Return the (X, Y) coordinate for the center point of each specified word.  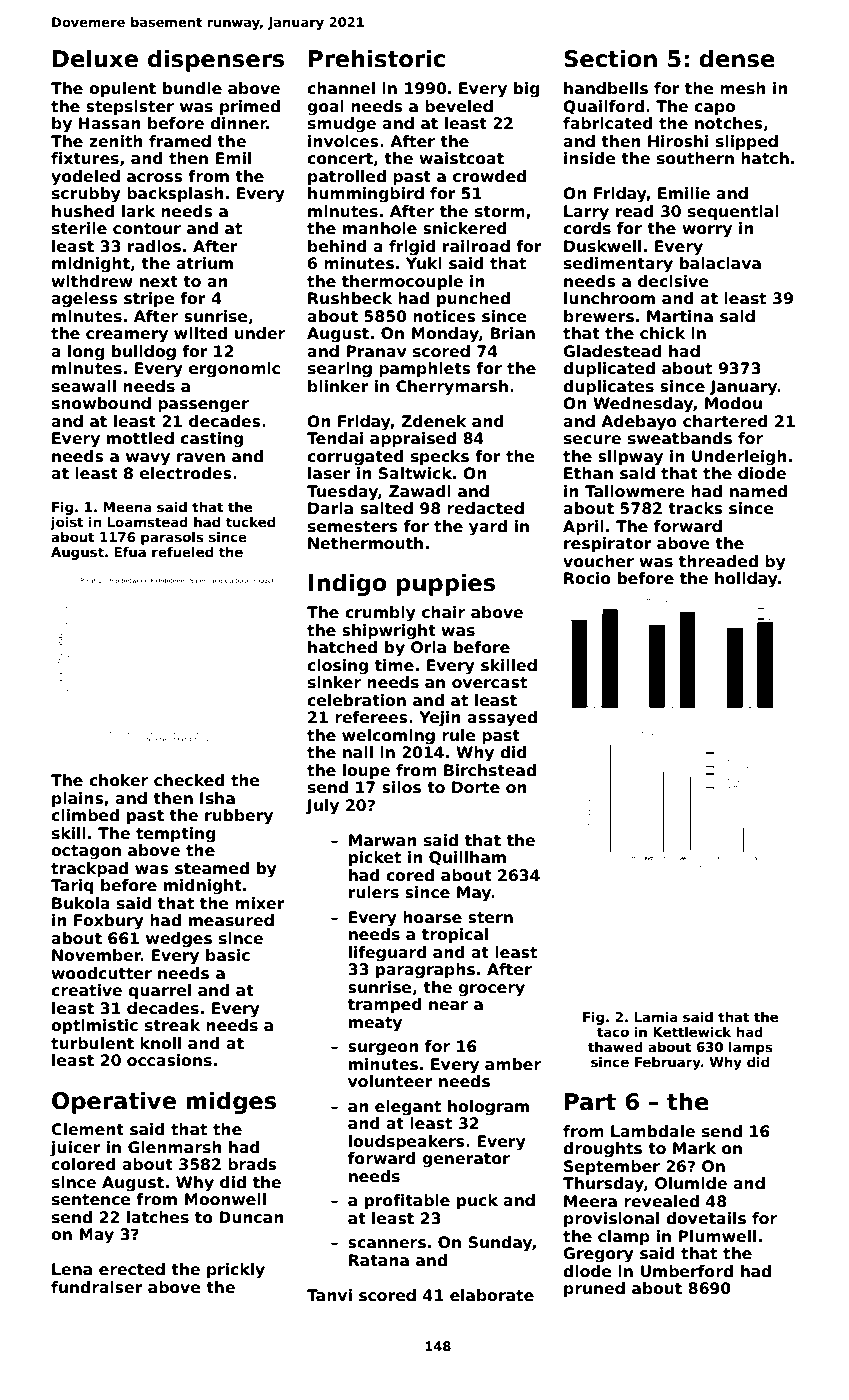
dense (737, 58)
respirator (608, 544)
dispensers (216, 60)
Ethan (588, 473)
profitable (407, 1201)
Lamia (656, 1017)
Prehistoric (377, 58)
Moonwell (225, 1199)
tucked (250, 522)
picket (375, 858)
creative (86, 990)
